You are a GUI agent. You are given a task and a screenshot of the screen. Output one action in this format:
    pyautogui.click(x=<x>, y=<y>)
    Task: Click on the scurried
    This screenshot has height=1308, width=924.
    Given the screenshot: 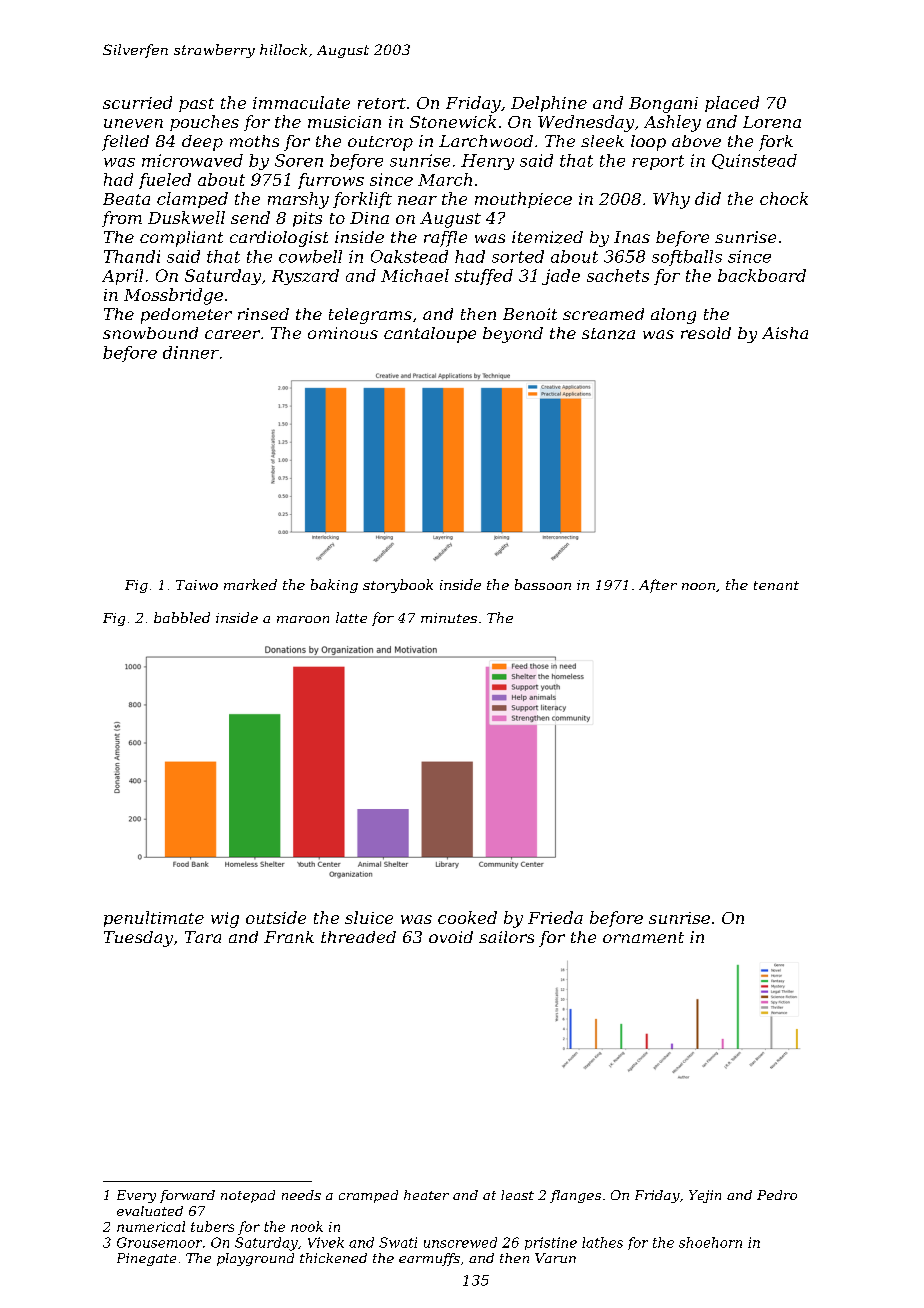 What is the action you would take?
    pyautogui.click(x=137, y=102)
